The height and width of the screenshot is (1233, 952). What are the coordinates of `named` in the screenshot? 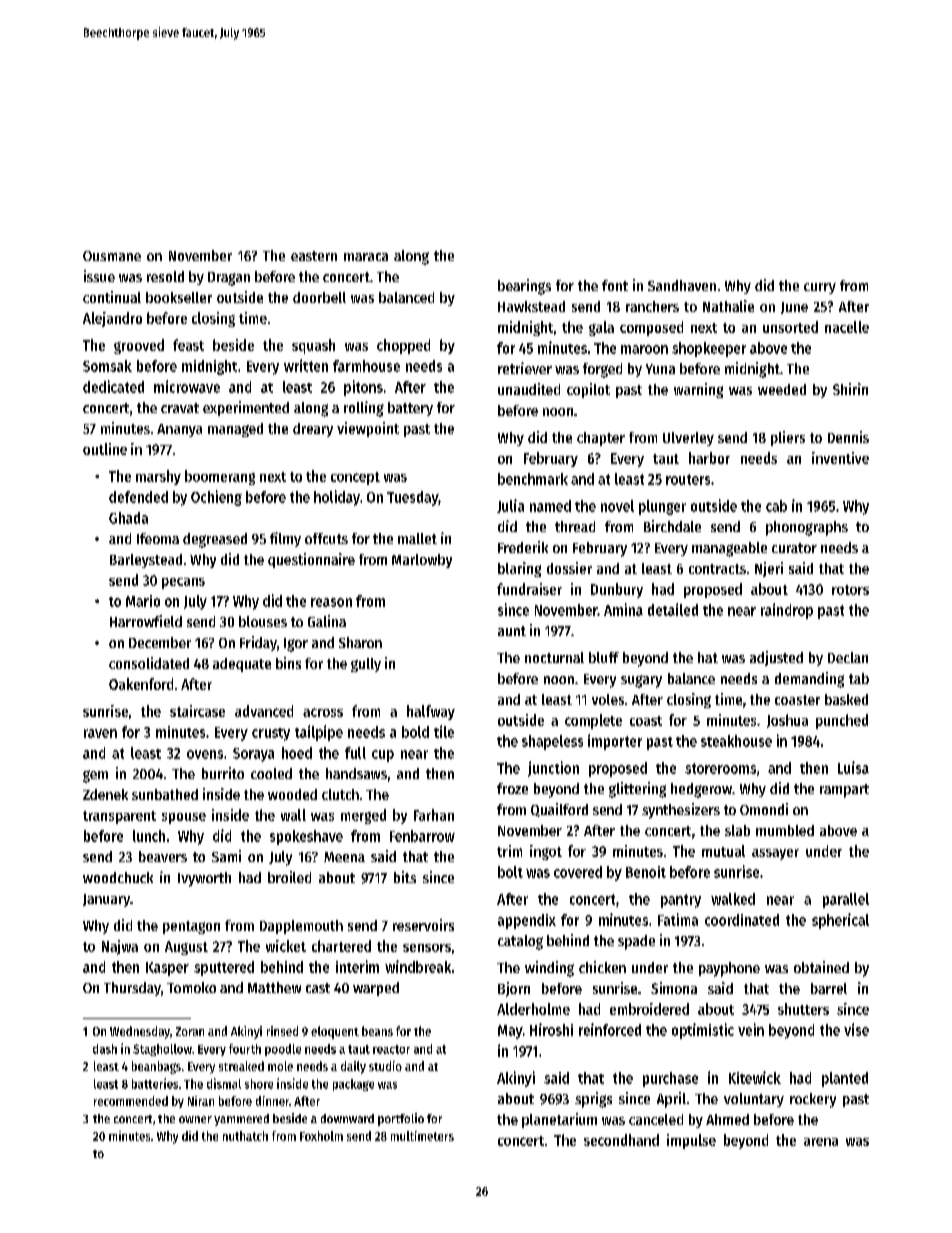 It's located at (550, 506).
